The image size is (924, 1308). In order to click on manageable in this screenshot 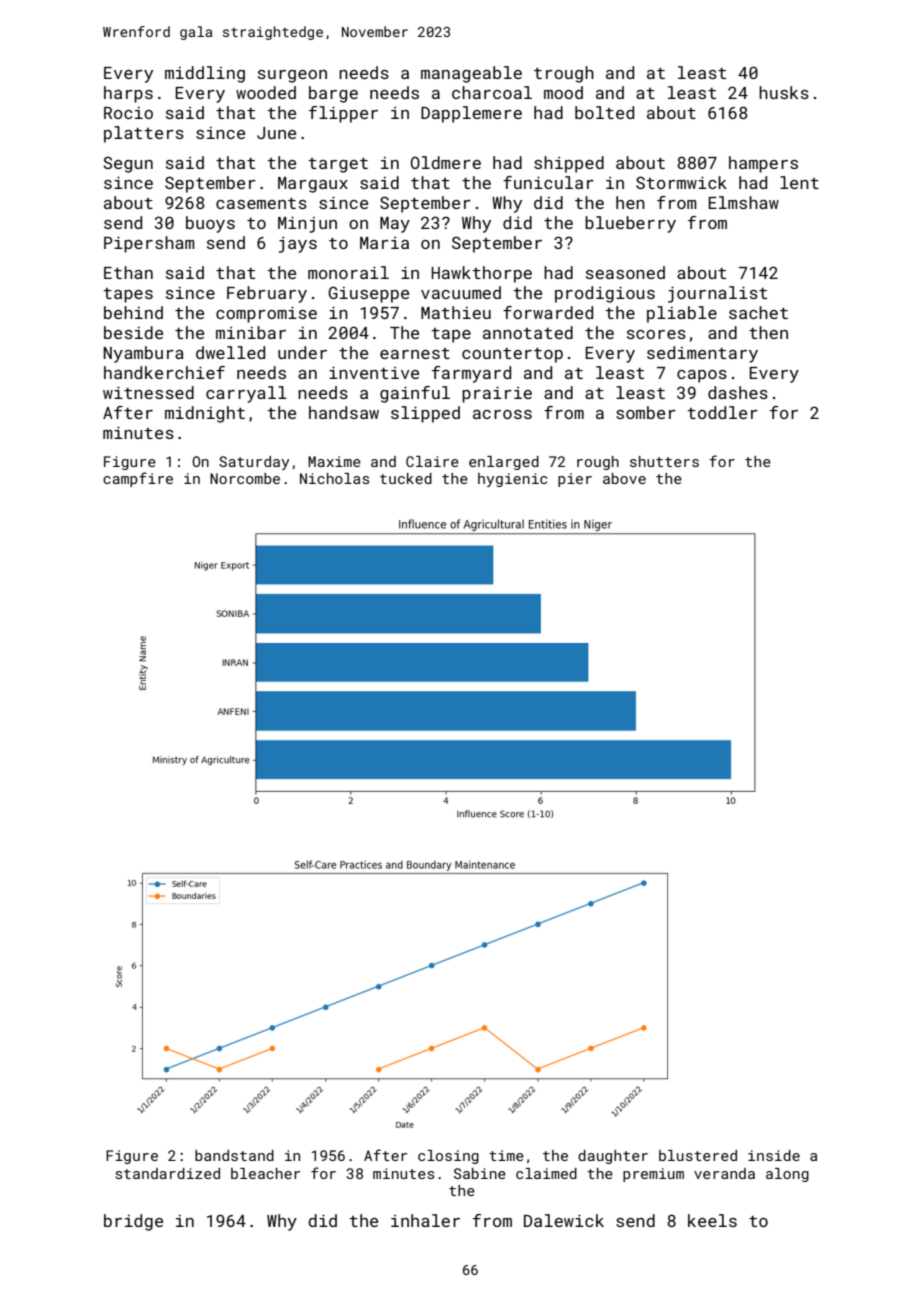, I will do `click(471, 74)`.
